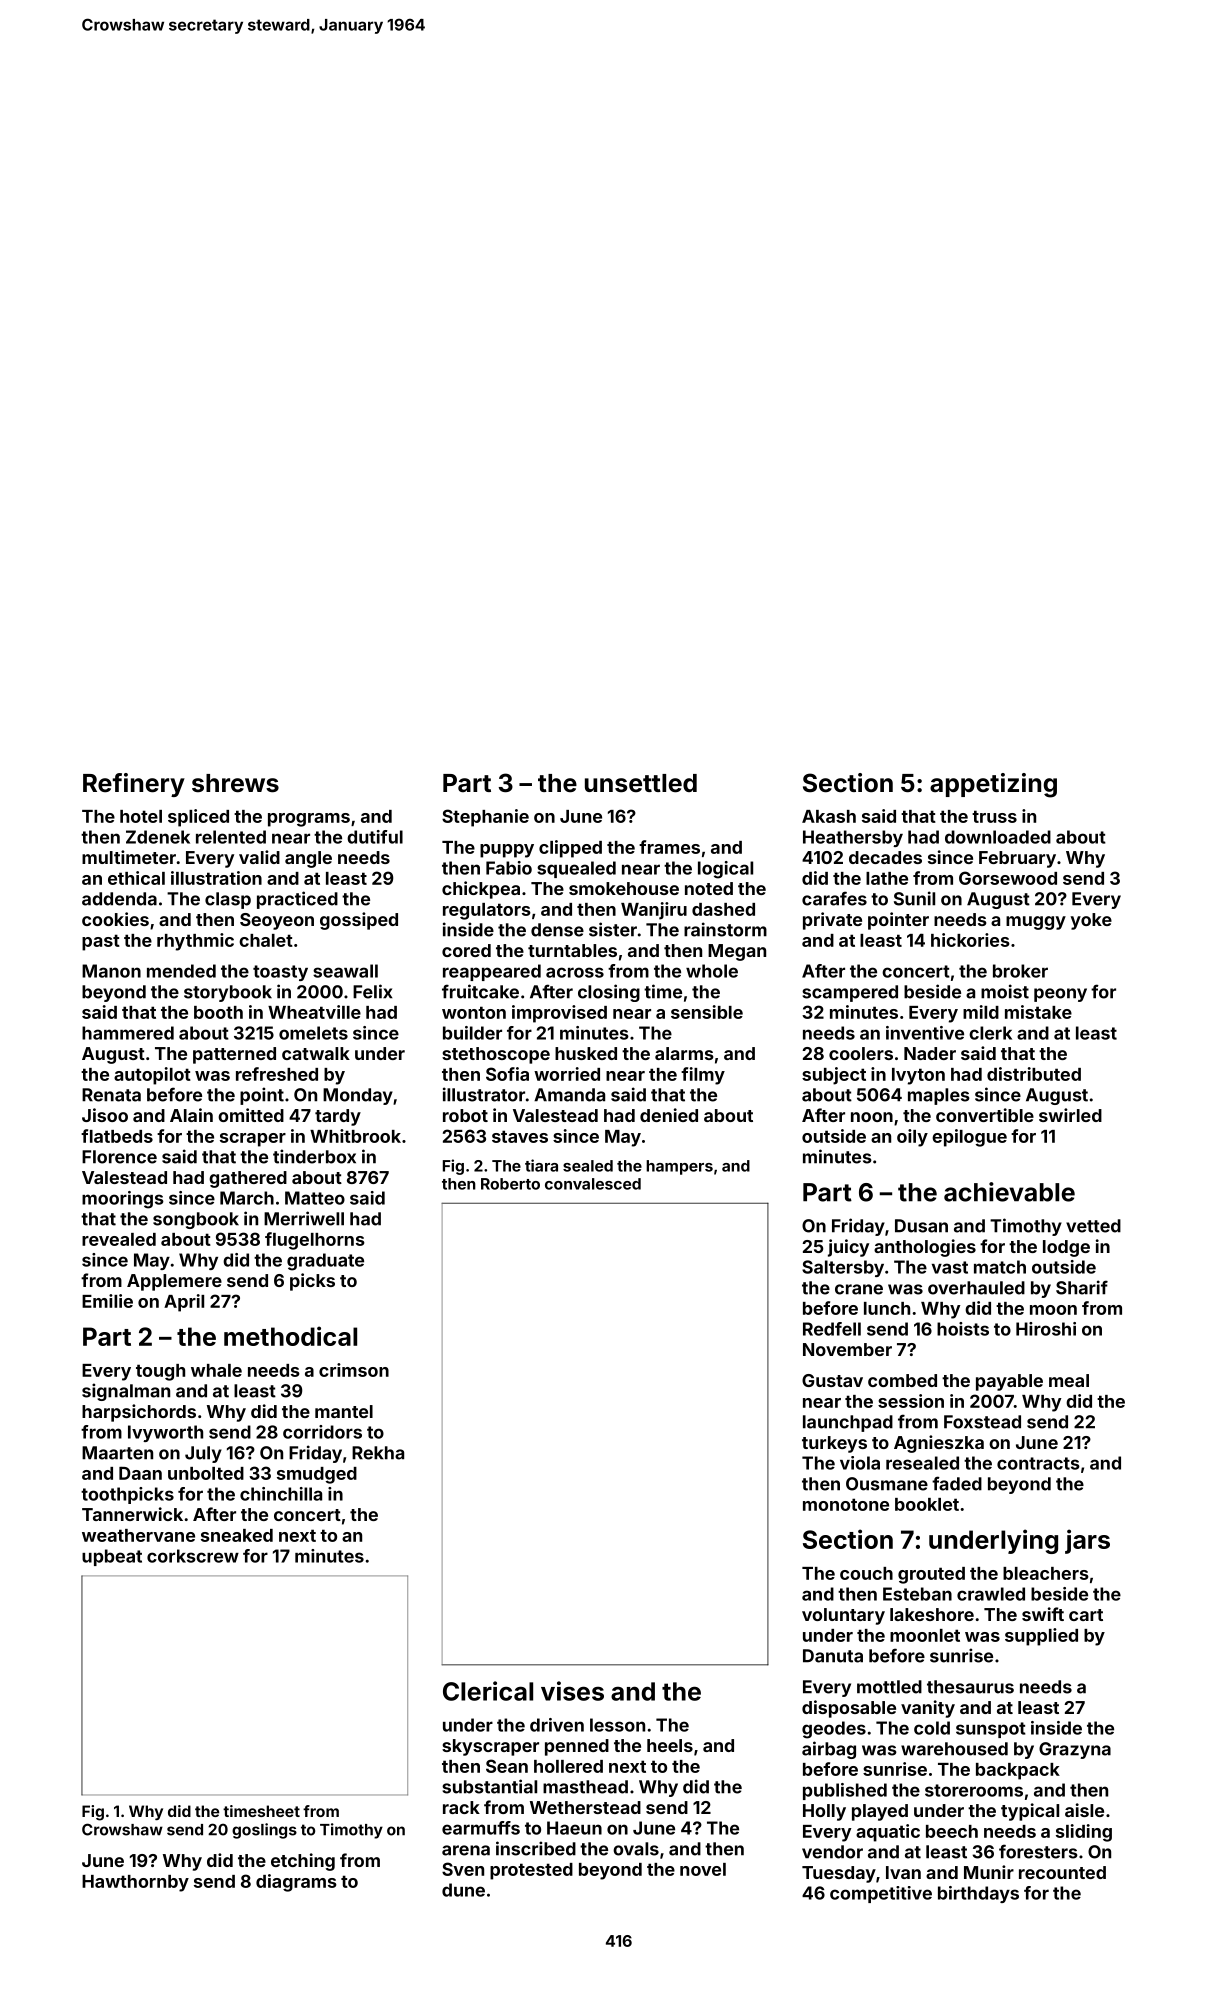 The width and height of the screenshot is (1210, 1992). I want to click on logical, so click(725, 870).
